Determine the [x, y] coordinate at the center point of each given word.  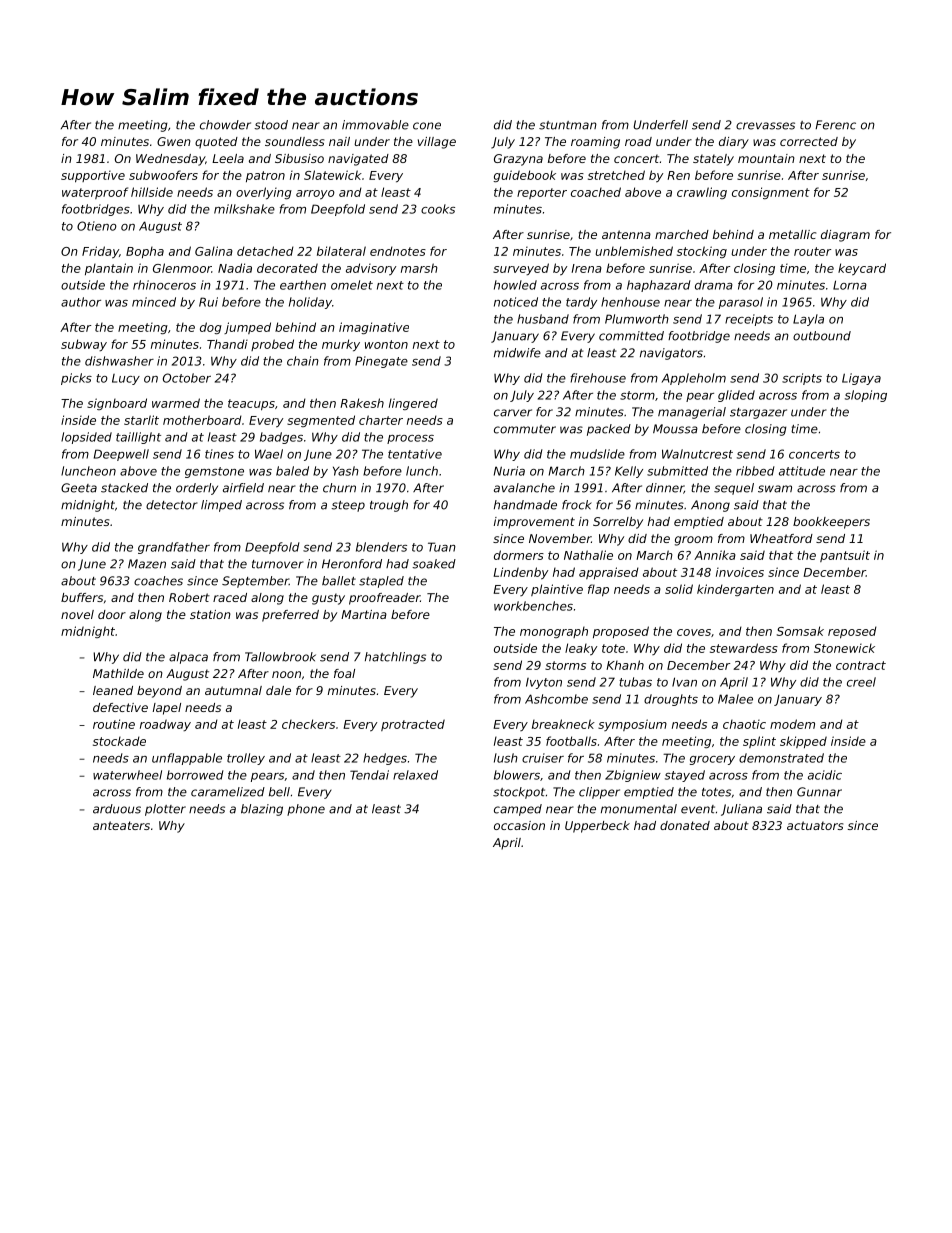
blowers [517, 775]
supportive [93, 177]
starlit [141, 420]
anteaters [121, 825]
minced [154, 302]
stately [713, 160]
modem [792, 724]
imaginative [374, 328]
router [812, 251]
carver [513, 413]
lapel [167, 709]
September [255, 582]
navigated [358, 160]
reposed [852, 632]
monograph [554, 632]
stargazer [758, 413]
